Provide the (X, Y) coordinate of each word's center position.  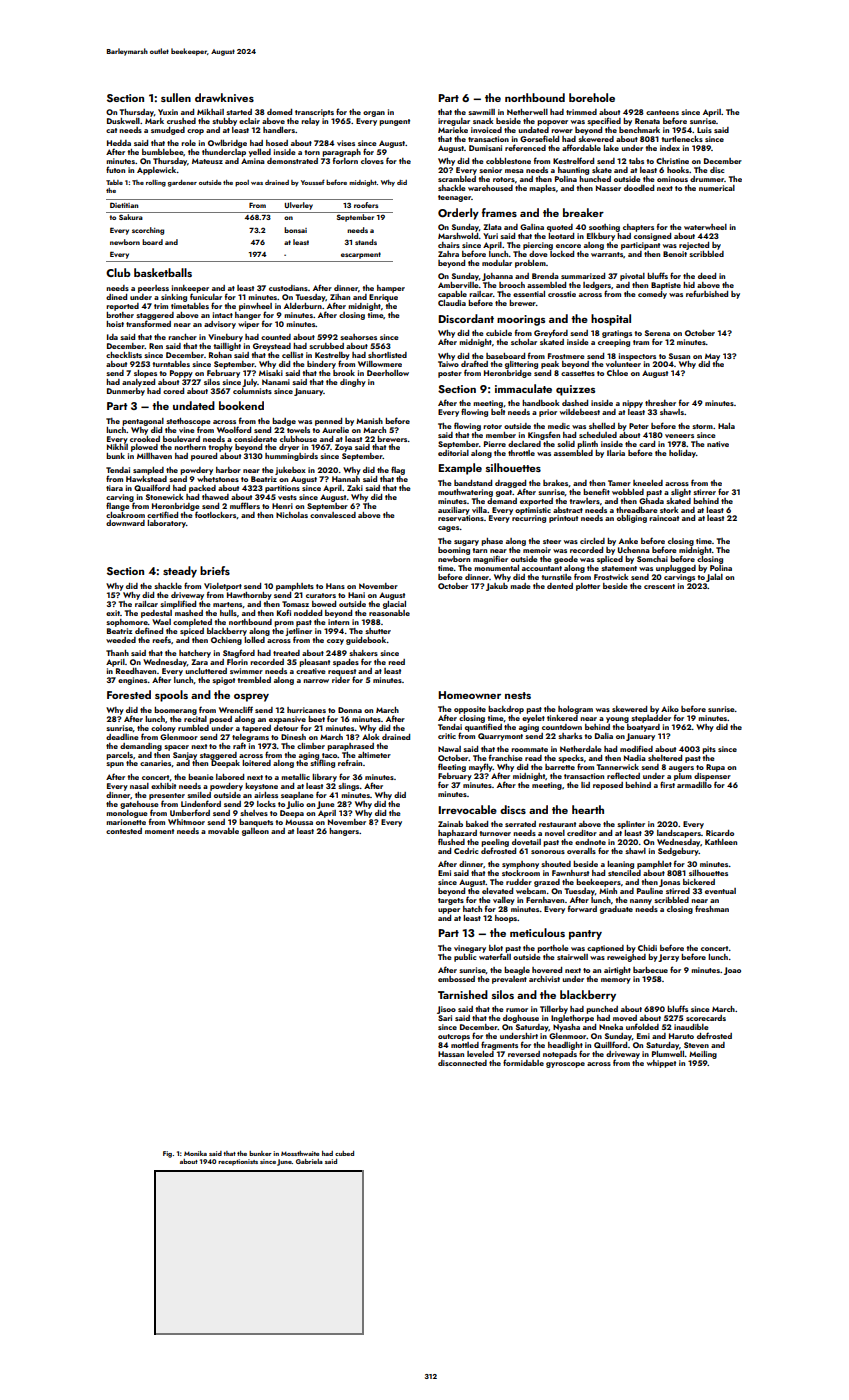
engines (133, 681)
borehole (592, 97)
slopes (145, 374)
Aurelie (335, 430)
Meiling (703, 1055)
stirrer (704, 492)
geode (566, 560)
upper (449, 911)
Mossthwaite (300, 1153)
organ (374, 114)
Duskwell (123, 121)
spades (346, 663)
